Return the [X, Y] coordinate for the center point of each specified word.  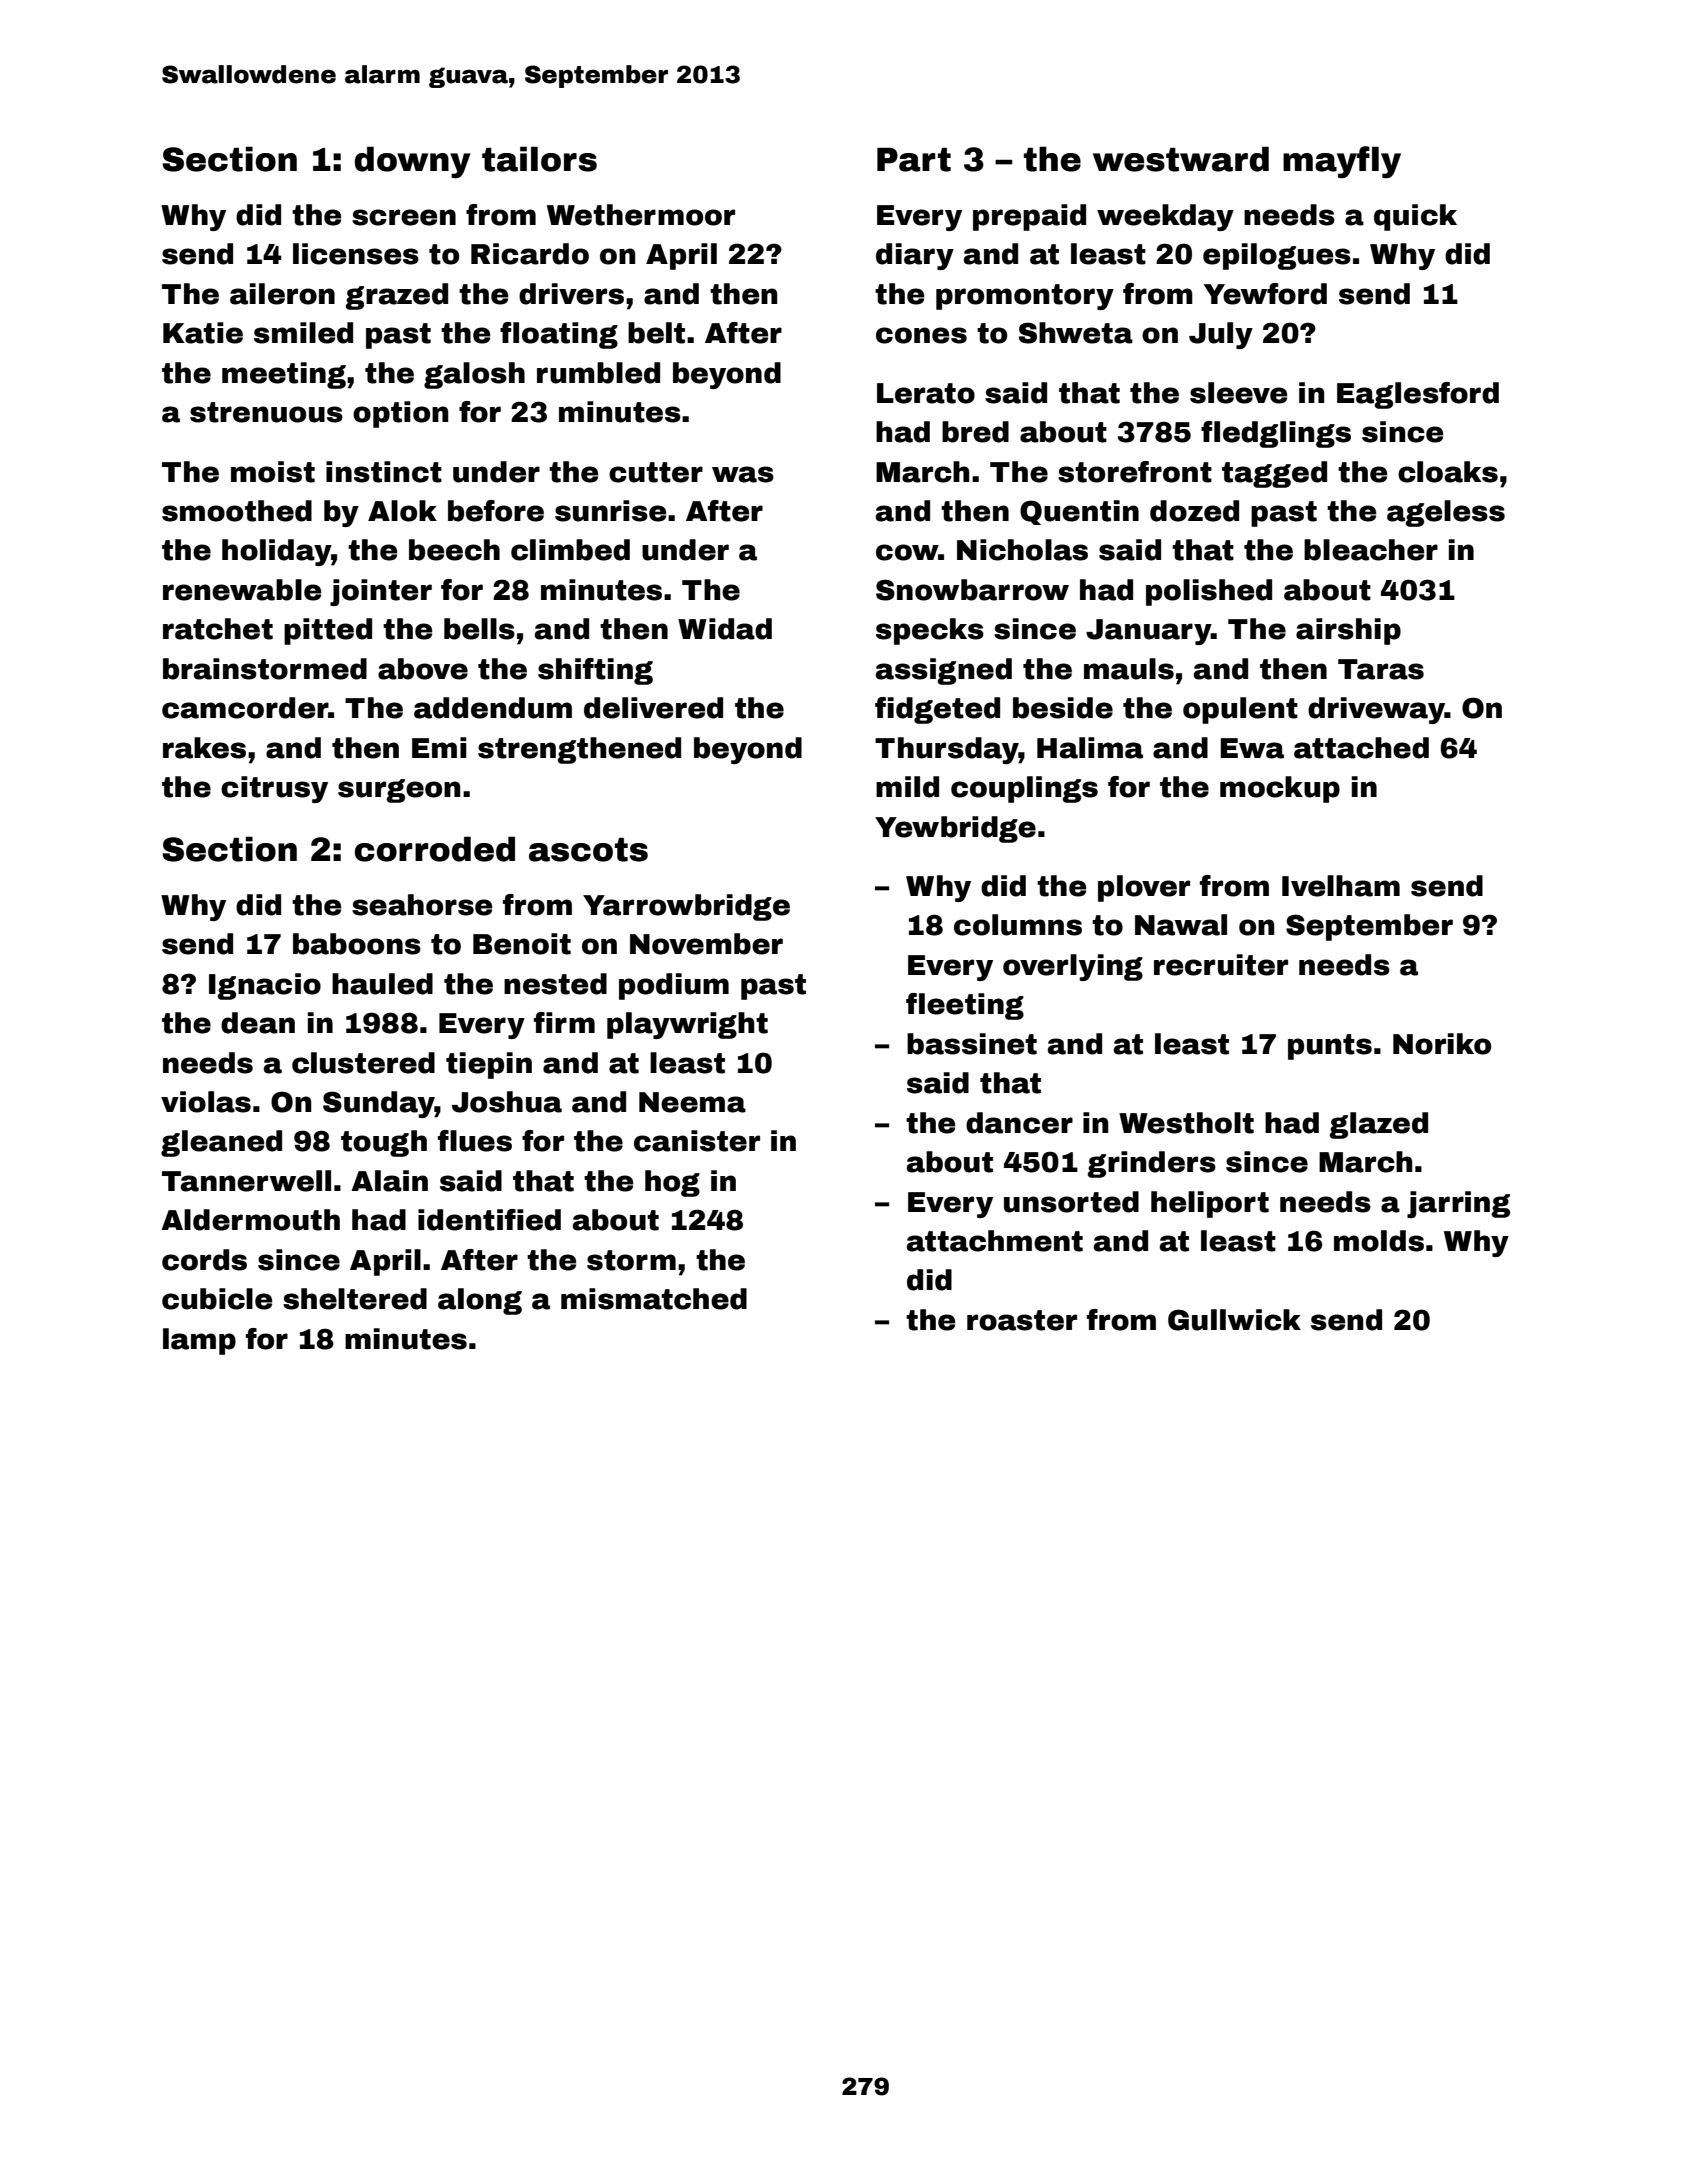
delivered [653, 708]
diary [915, 256]
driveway [1376, 710]
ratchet [218, 629]
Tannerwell [246, 1181]
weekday [1165, 217]
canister [697, 1141]
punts [1330, 1047]
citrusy [274, 789]
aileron [282, 294]
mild [907, 787]
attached [1361, 748]
